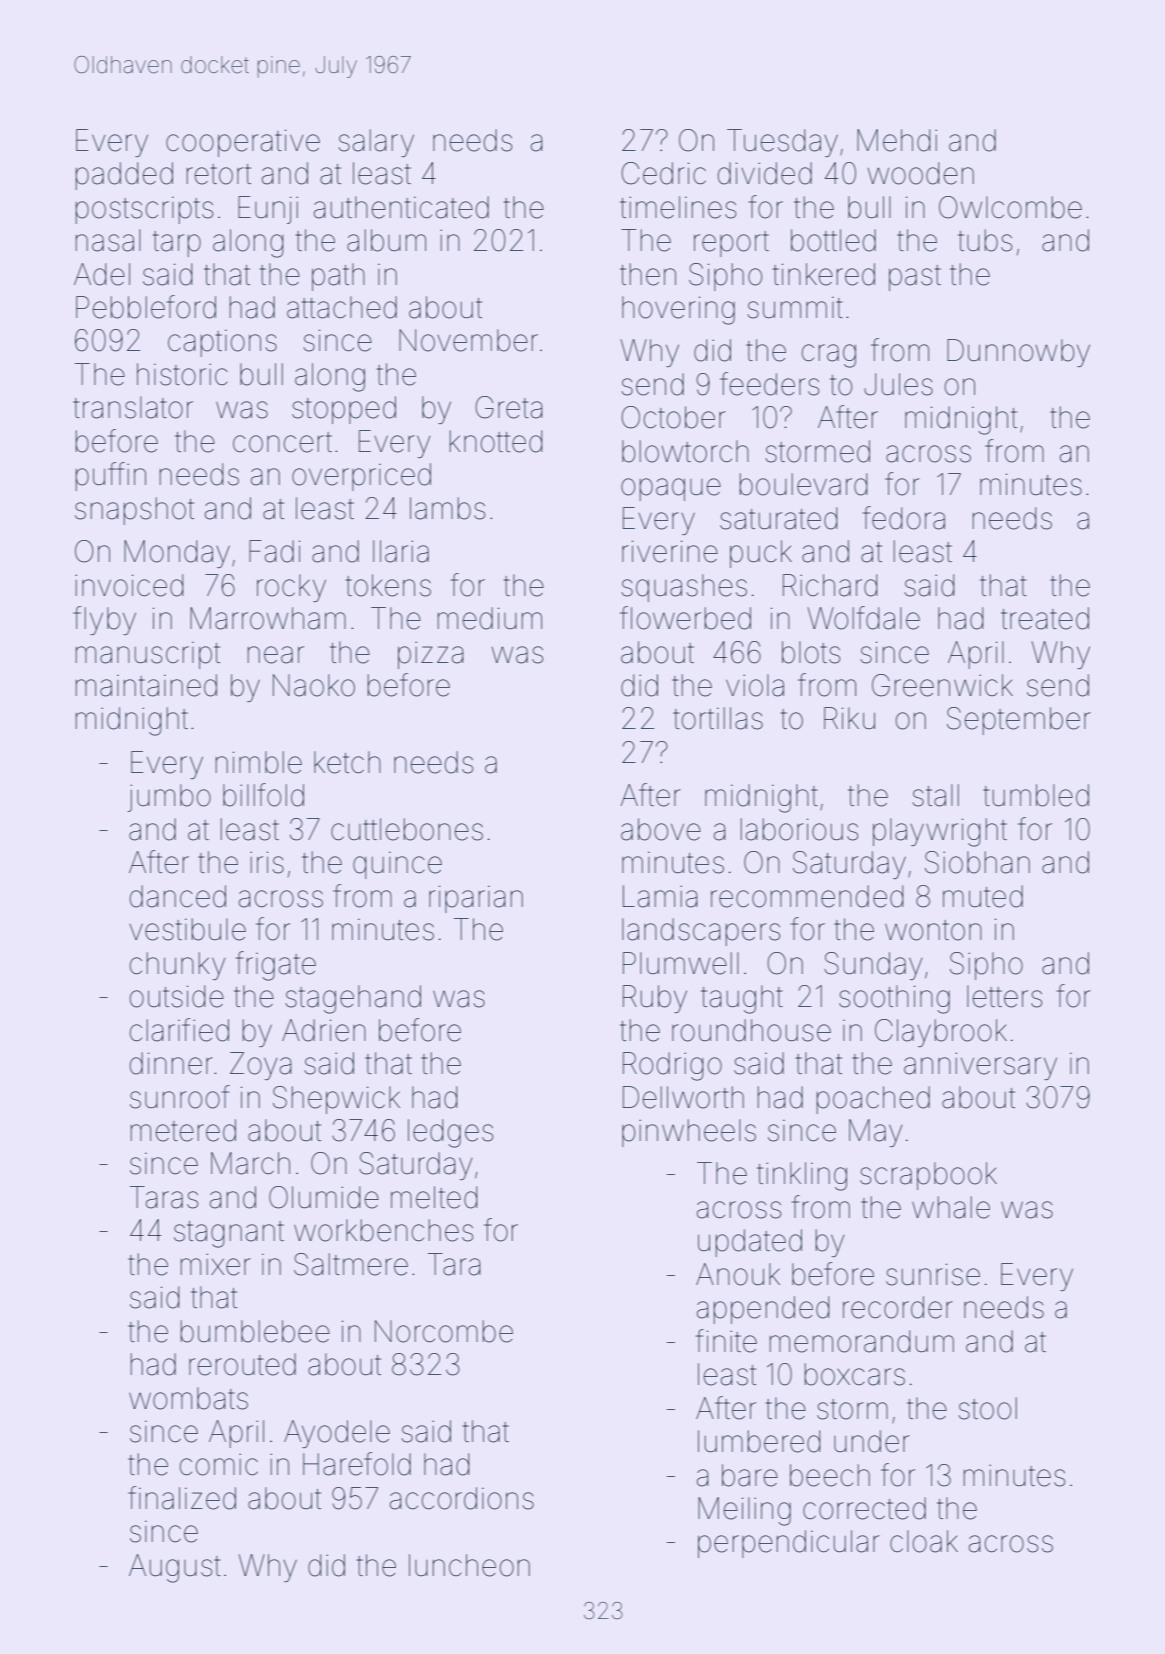 This image has width=1165, height=1654. Describe the element at coordinates (468, 340) in the image. I see `November` at that location.
